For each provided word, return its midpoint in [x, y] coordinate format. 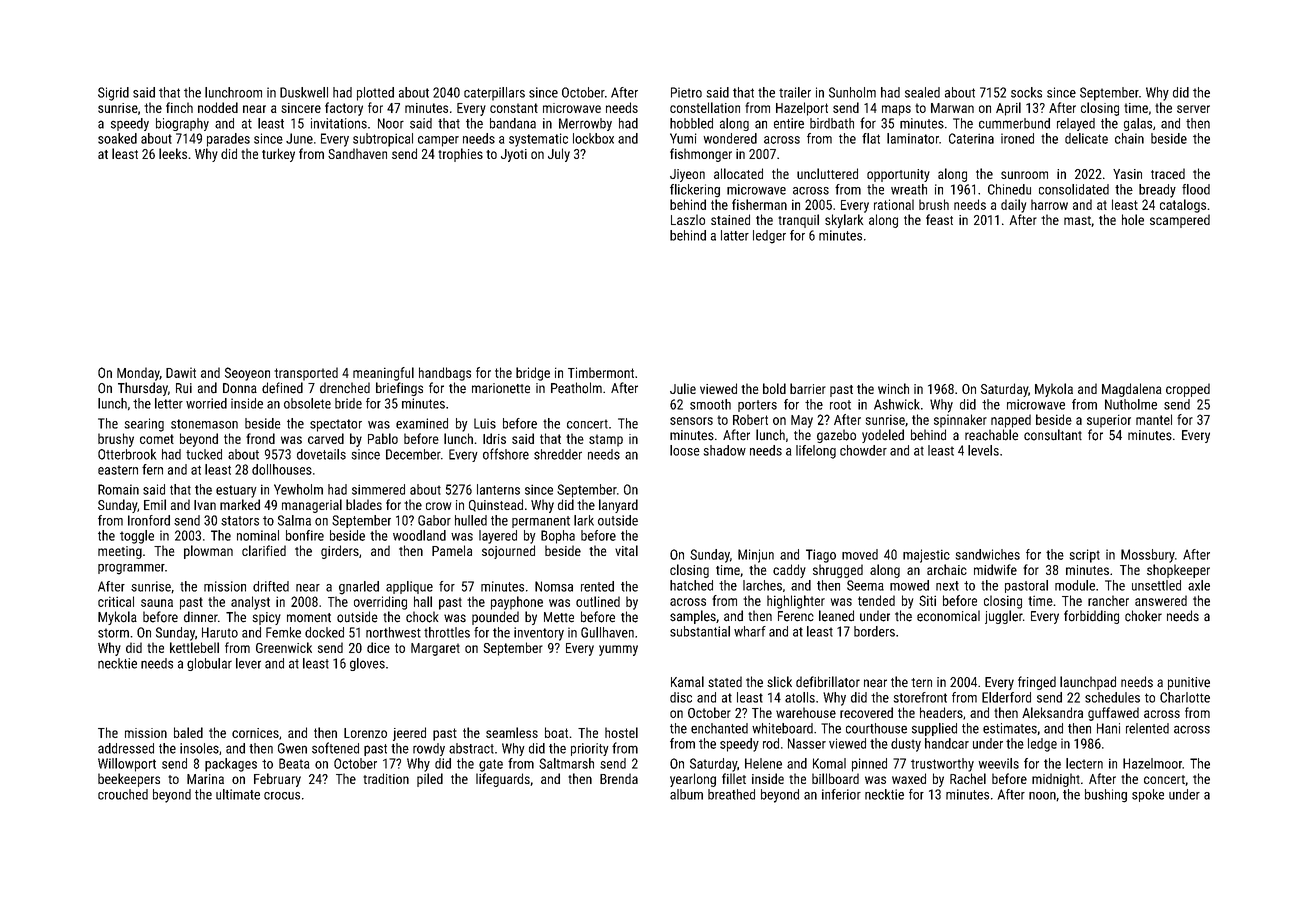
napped [1011, 421]
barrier [808, 388]
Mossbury [1148, 556]
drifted [271, 586]
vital [626, 550]
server [1193, 109]
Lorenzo [365, 733]
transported [306, 374]
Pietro [686, 92]
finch [179, 107]
